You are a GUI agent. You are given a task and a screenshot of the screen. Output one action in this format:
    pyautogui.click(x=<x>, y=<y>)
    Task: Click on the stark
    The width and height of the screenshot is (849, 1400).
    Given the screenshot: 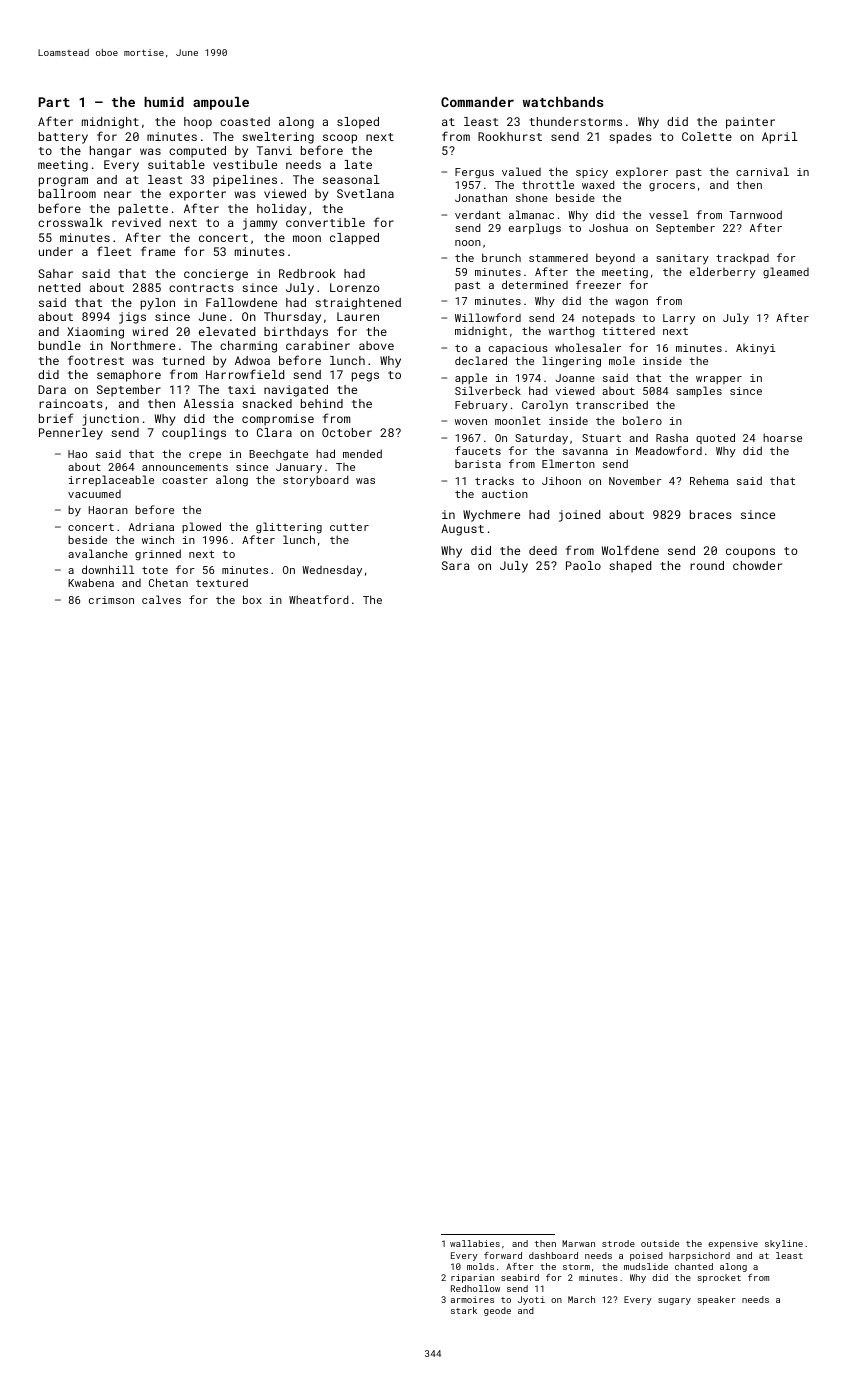 What is the action you would take?
    pyautogui.click(x=464, y=1310)
